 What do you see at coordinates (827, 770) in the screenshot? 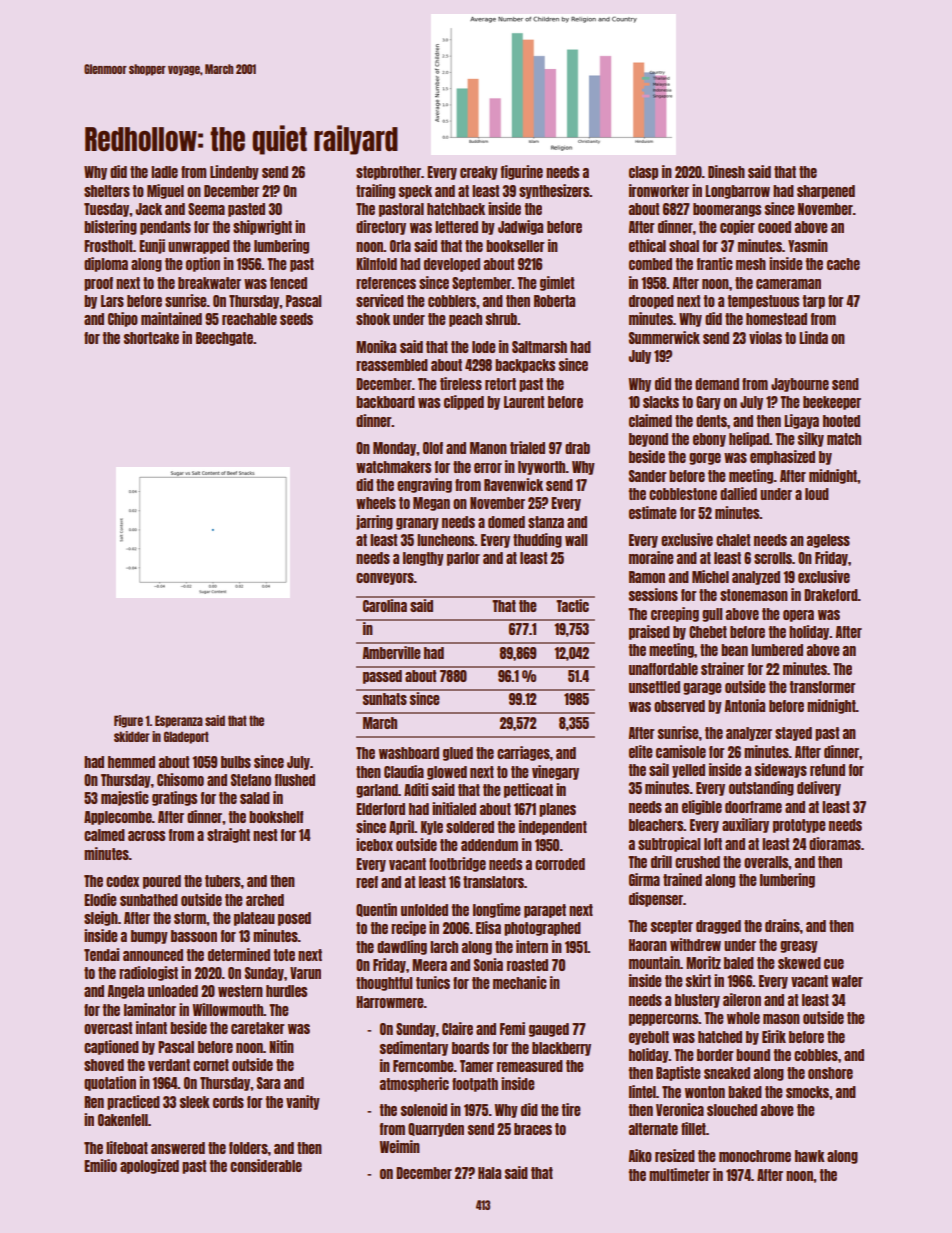
I see `refund` at bounding box center [827, 770].
